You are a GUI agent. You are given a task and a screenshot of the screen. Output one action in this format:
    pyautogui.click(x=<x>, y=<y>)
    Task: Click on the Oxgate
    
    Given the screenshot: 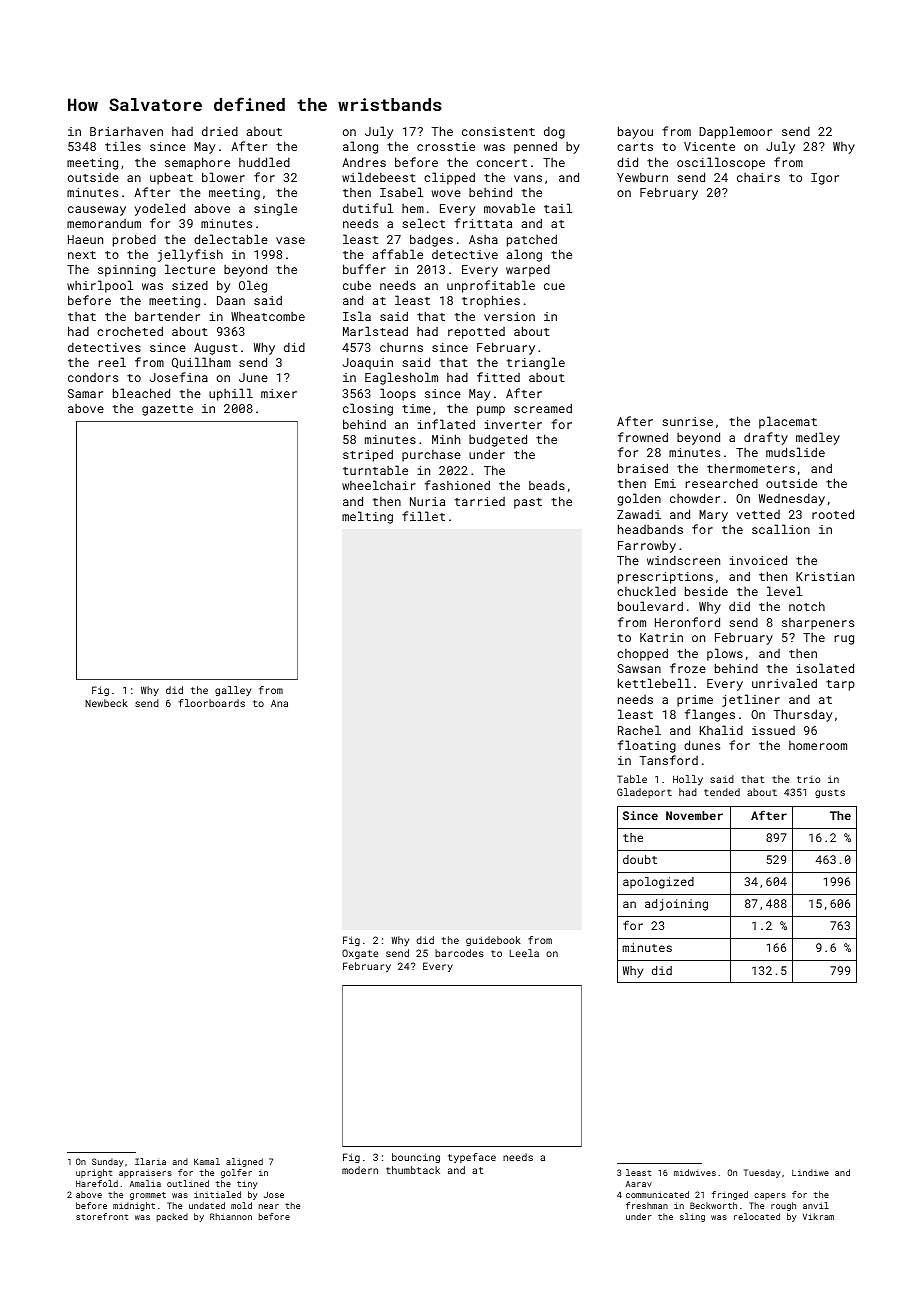 What is the action you would take?
    pyautogui.click(x=360, y=954)
